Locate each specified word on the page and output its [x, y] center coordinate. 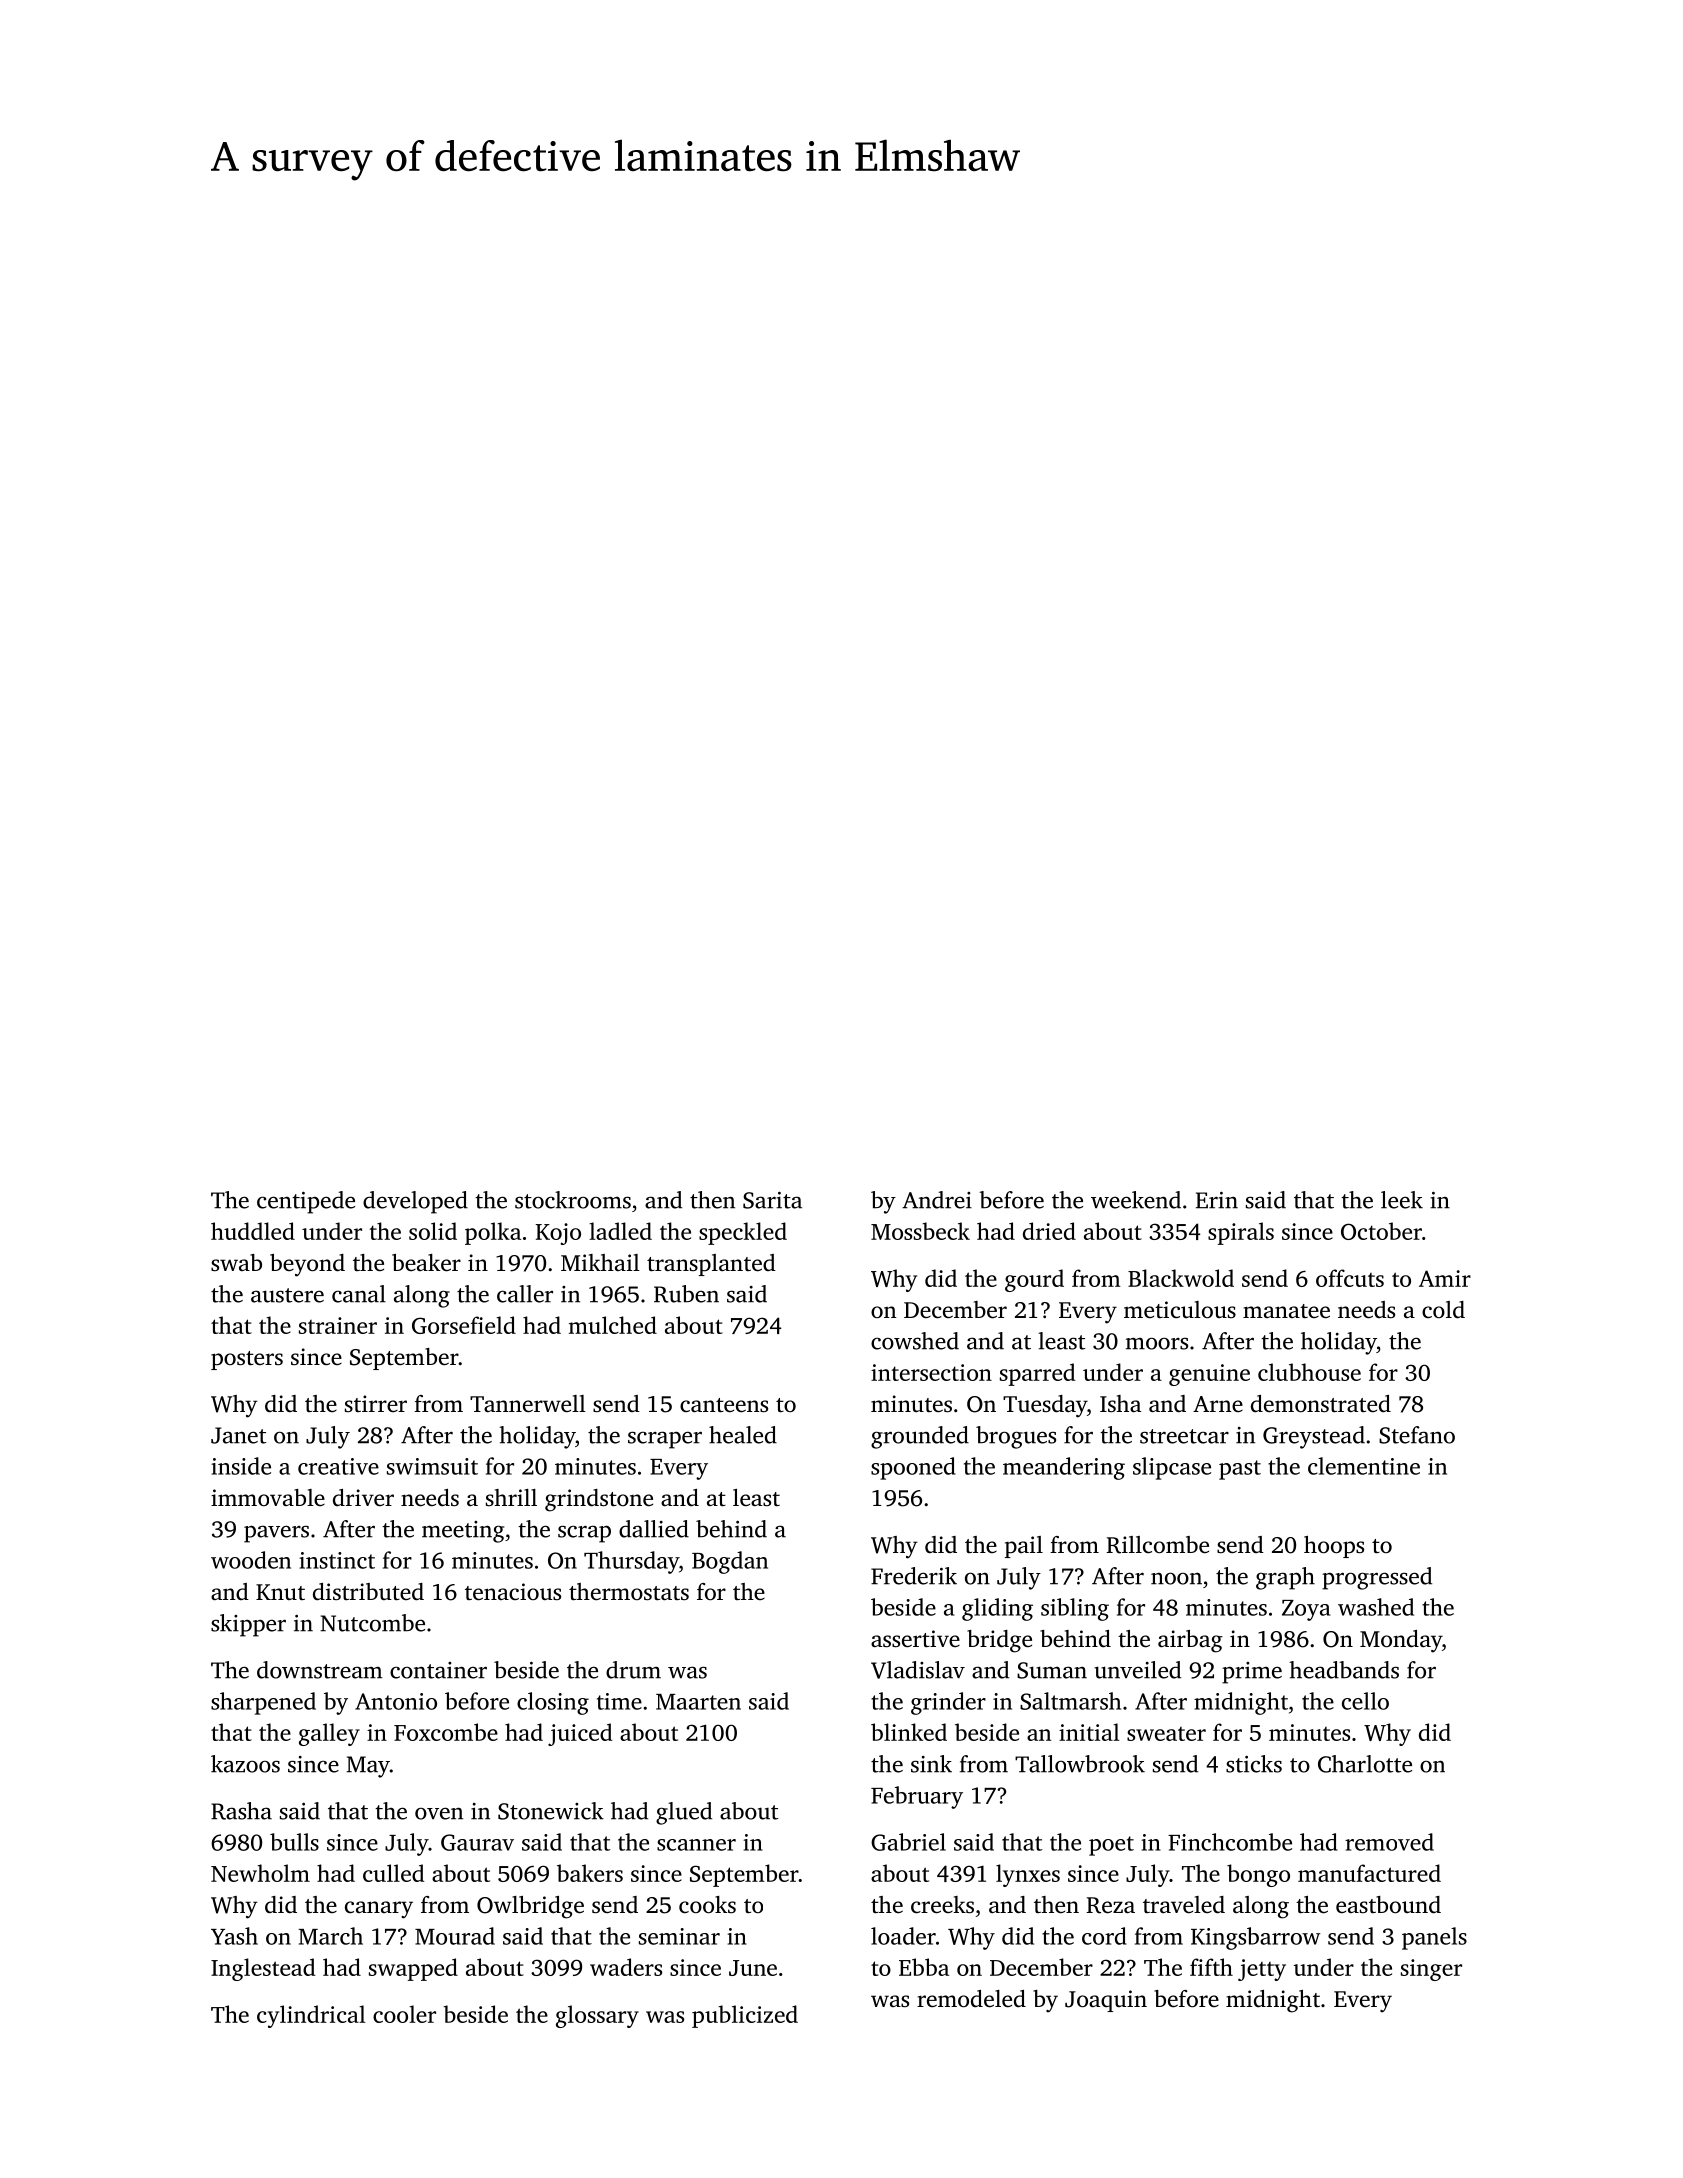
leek [1402, 1200]
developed [415, 1202]
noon [1176, 1578]
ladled [620, 1231]
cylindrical [311, 2016]
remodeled [971, 1999]
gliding [997, 1609]
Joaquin [1106, 2001]
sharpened [263, 1703]
